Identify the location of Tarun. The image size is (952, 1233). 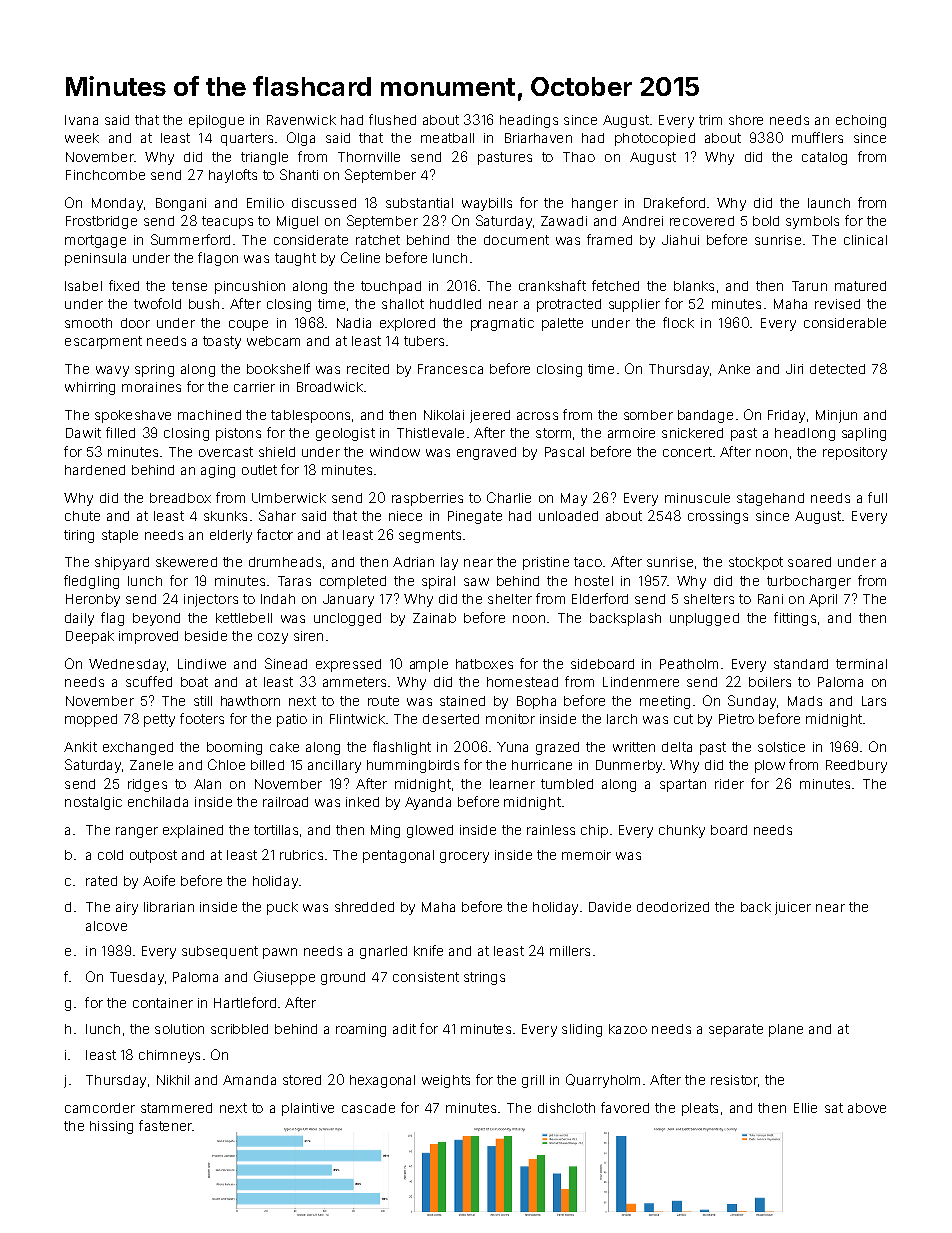
(809, 286).
